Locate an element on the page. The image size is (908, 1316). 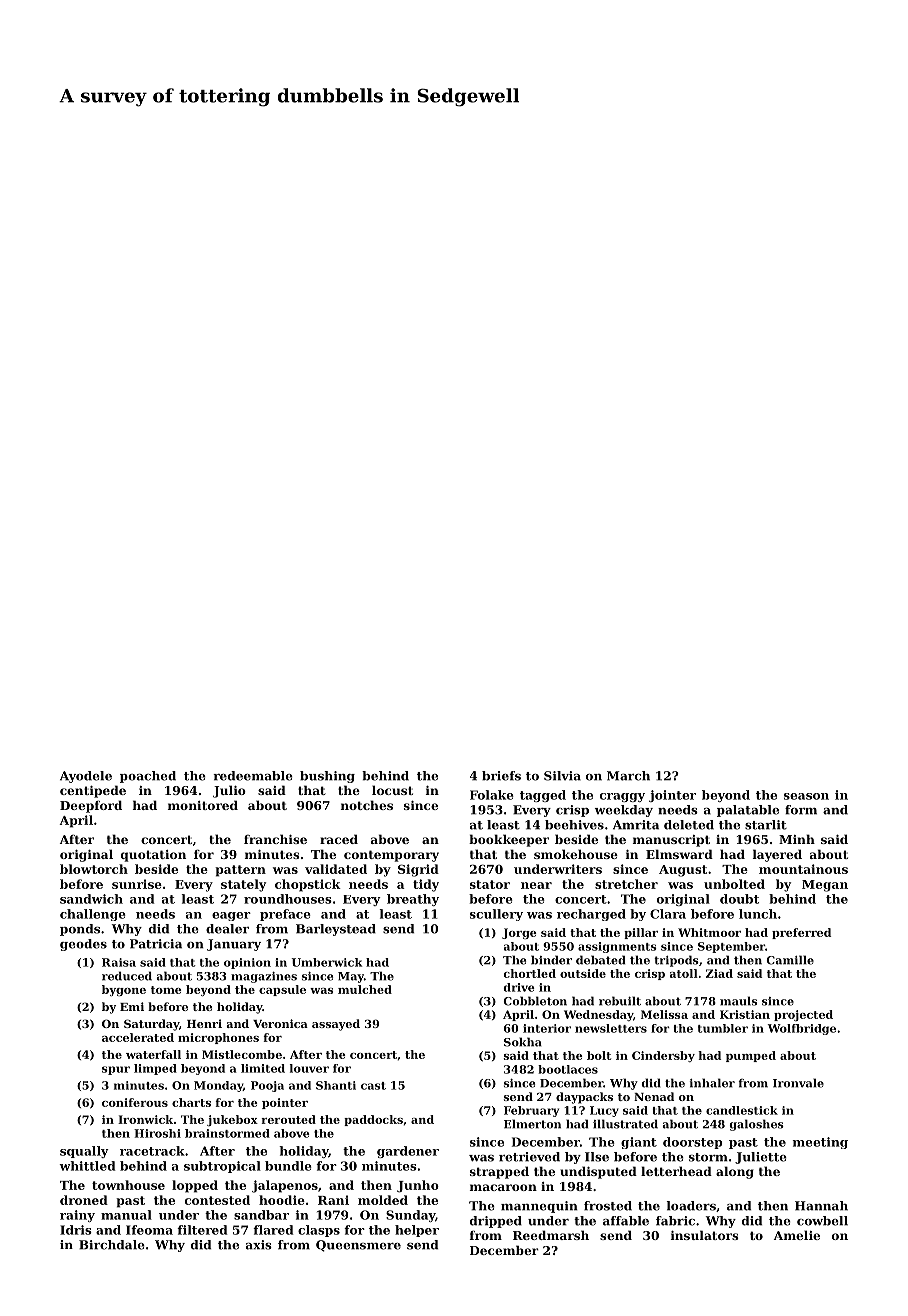
cast is located at coordinates (373, 1086).
